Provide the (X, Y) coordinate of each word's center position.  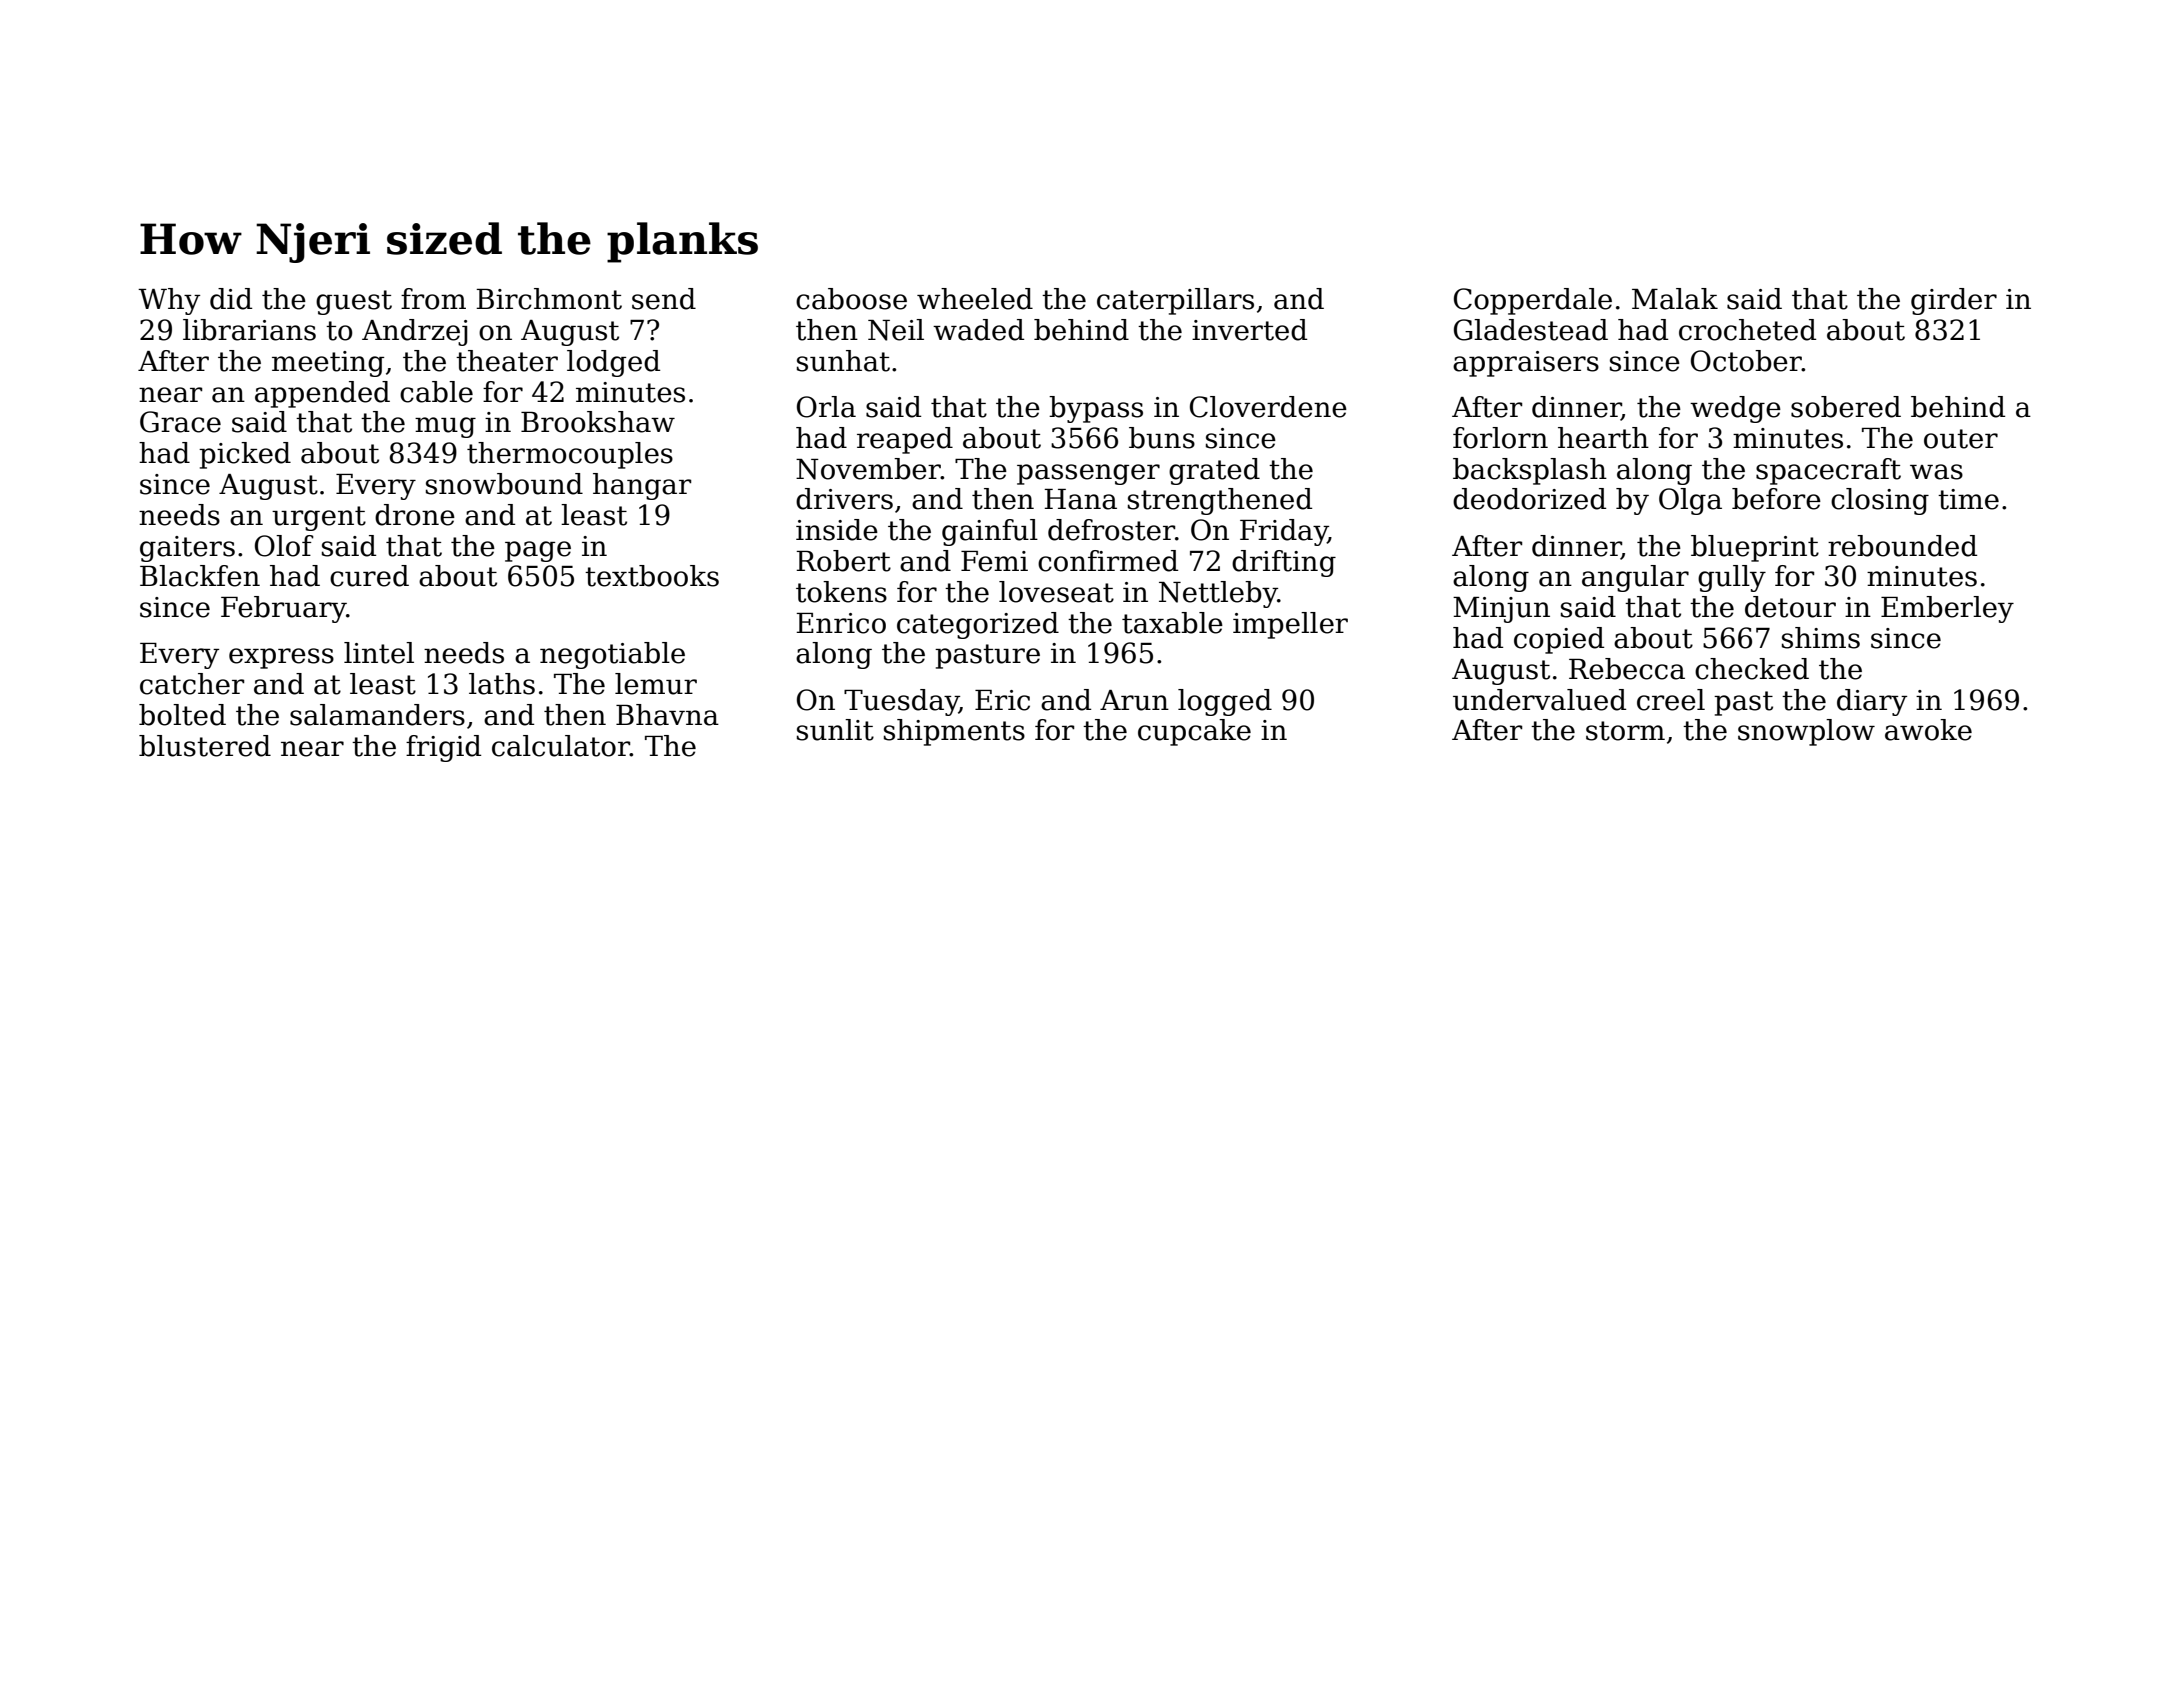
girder (1954, 301)
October (1746, 361)
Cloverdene (1268, 407)
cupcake (1194, 732)
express (281, 658)
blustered (205, 746)
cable (436, 392)
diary (1872, 702)
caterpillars (1175, 301)
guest (354, 302)
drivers (844, 499)
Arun (1134, 700)
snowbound (504, 484)
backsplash (1530, 471)
